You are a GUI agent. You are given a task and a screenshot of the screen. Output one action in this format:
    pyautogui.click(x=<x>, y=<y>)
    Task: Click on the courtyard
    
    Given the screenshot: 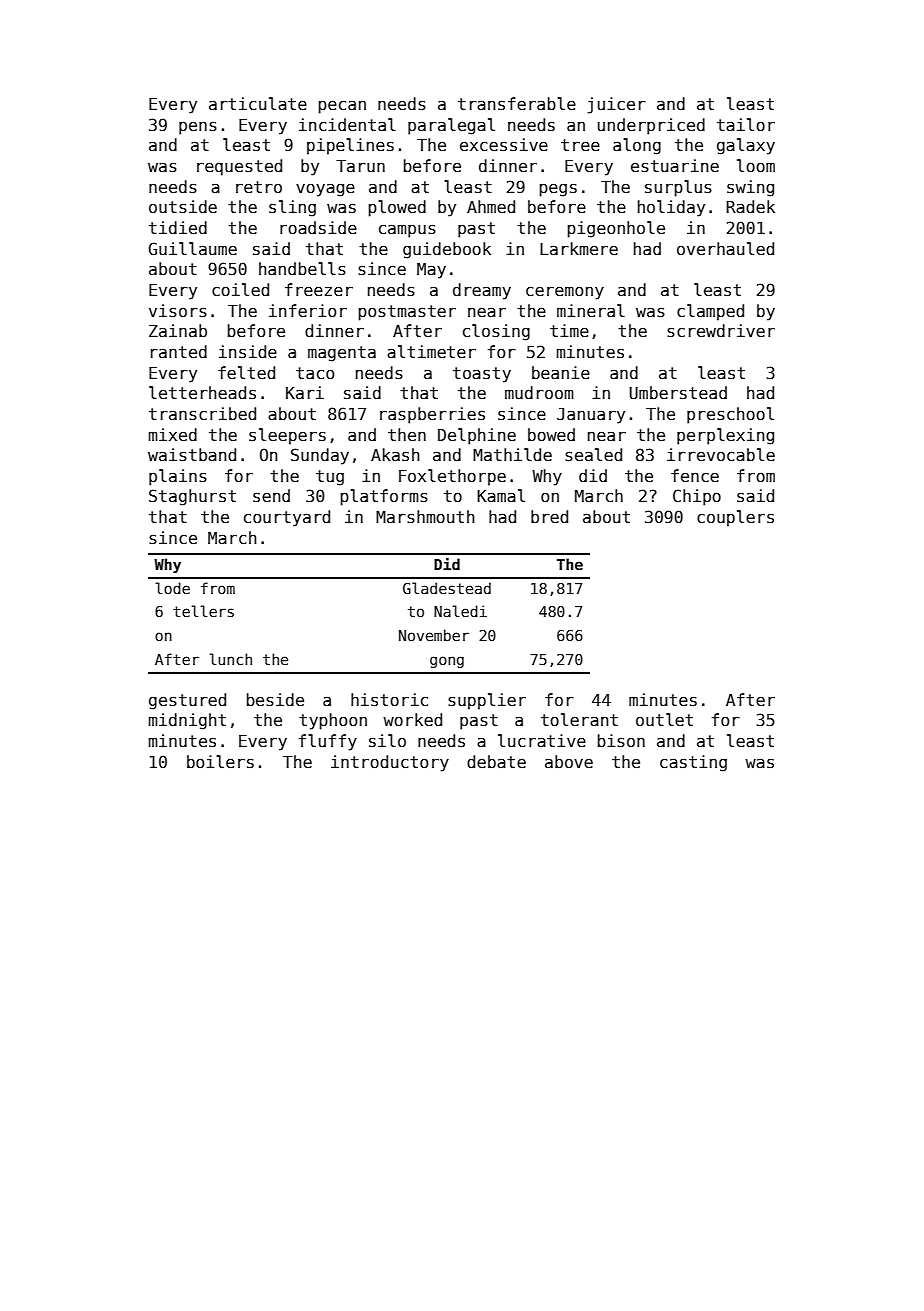 What is the action you would take?
    pyautogui.click(x=287, y=518)
